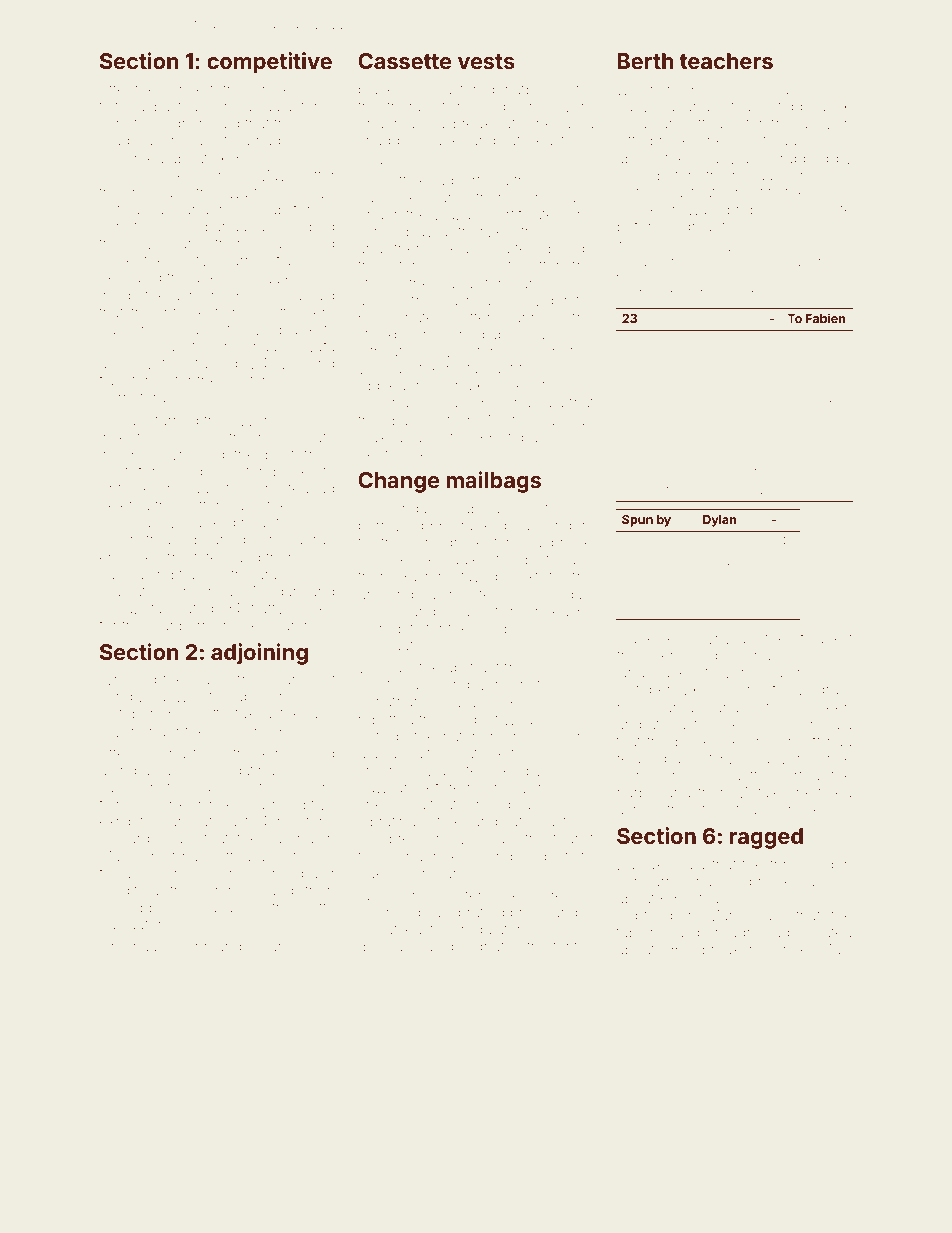 The image size is (952, 1233). What do you see at coordinates (816, 125) in the screenshot?
I see `alley` at bounding box center [816, 125].
